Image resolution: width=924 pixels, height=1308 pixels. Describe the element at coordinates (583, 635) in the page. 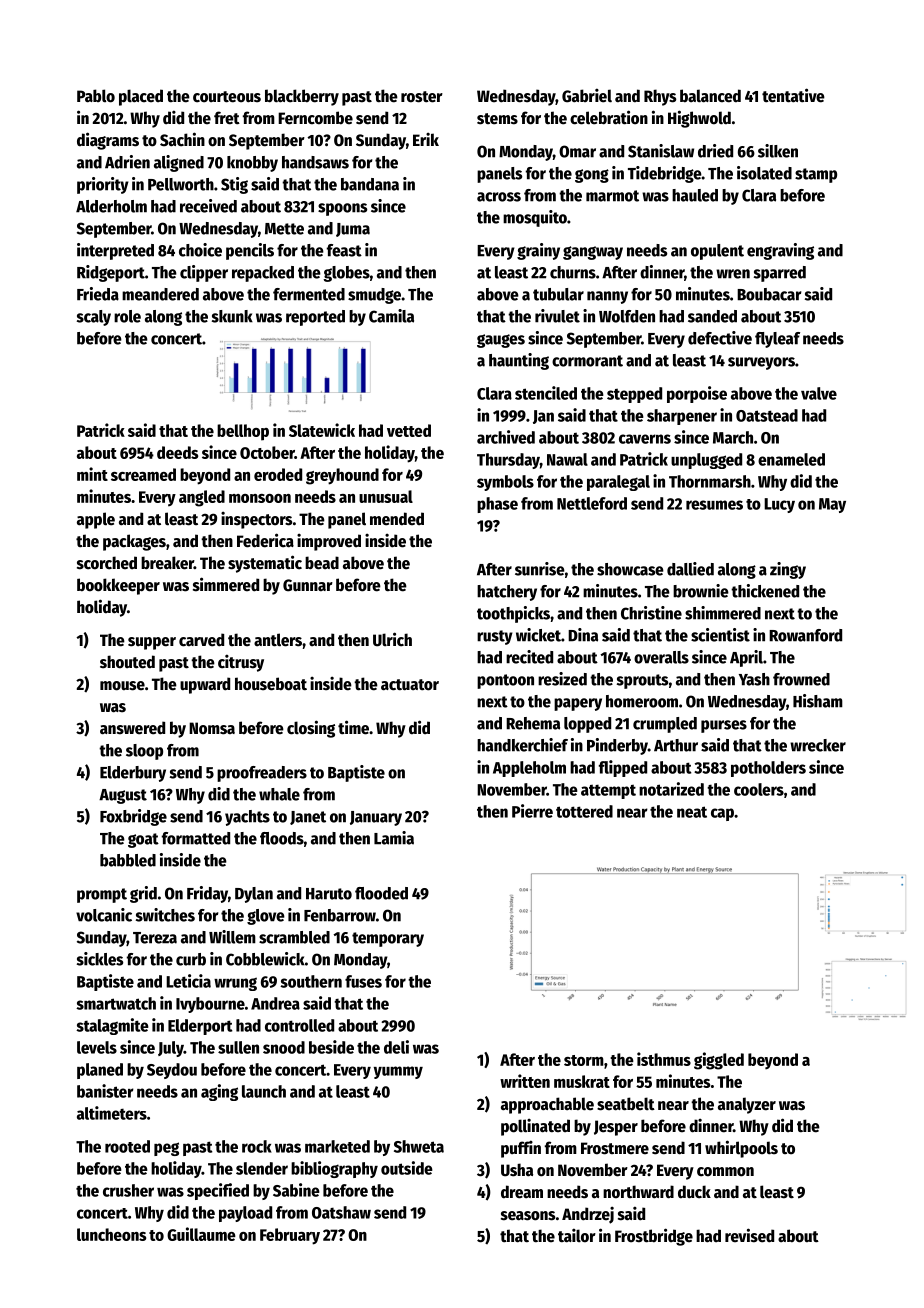

I see `Dina` at that location.
